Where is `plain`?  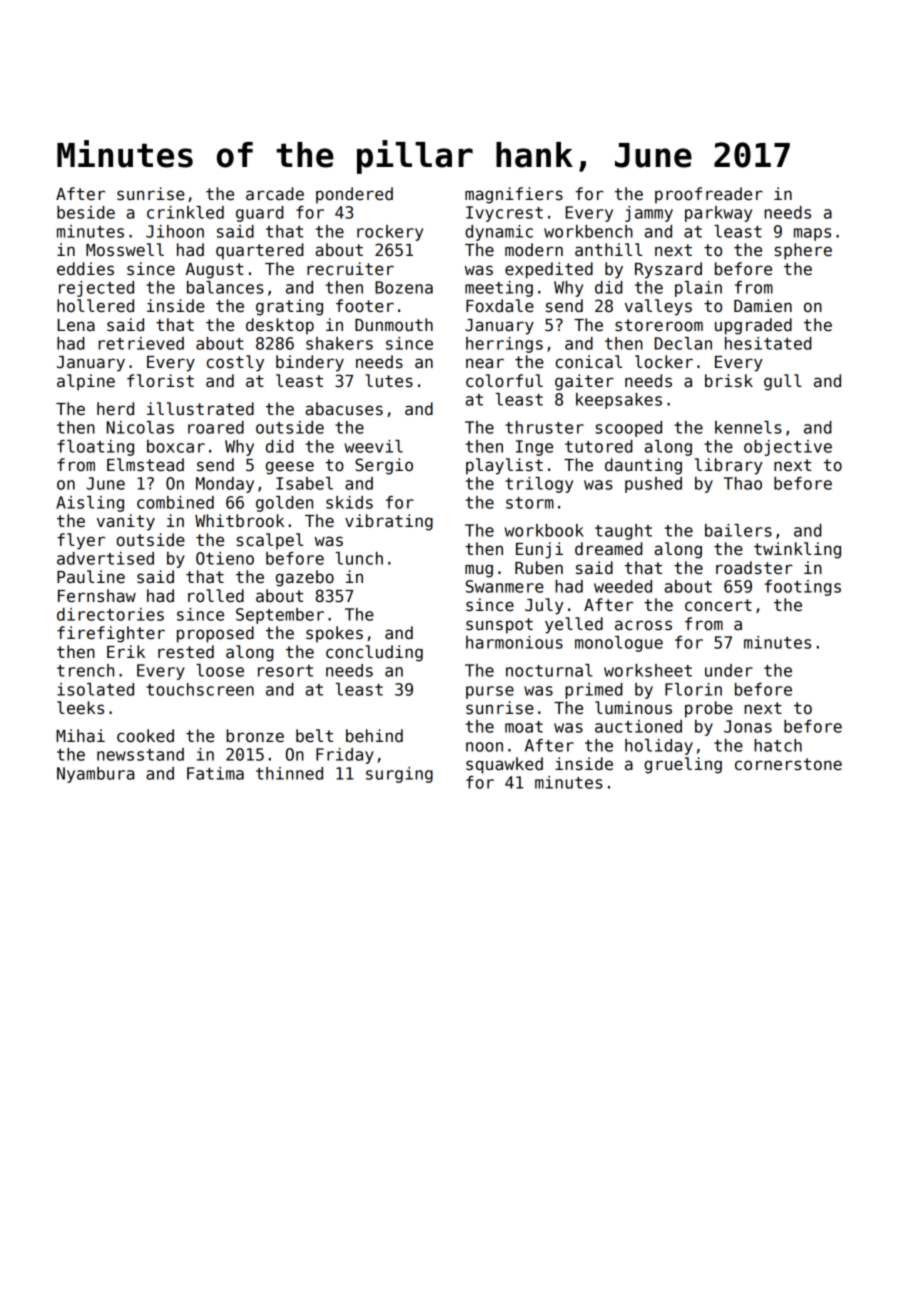
plain is located at coordinates (698, 289).
